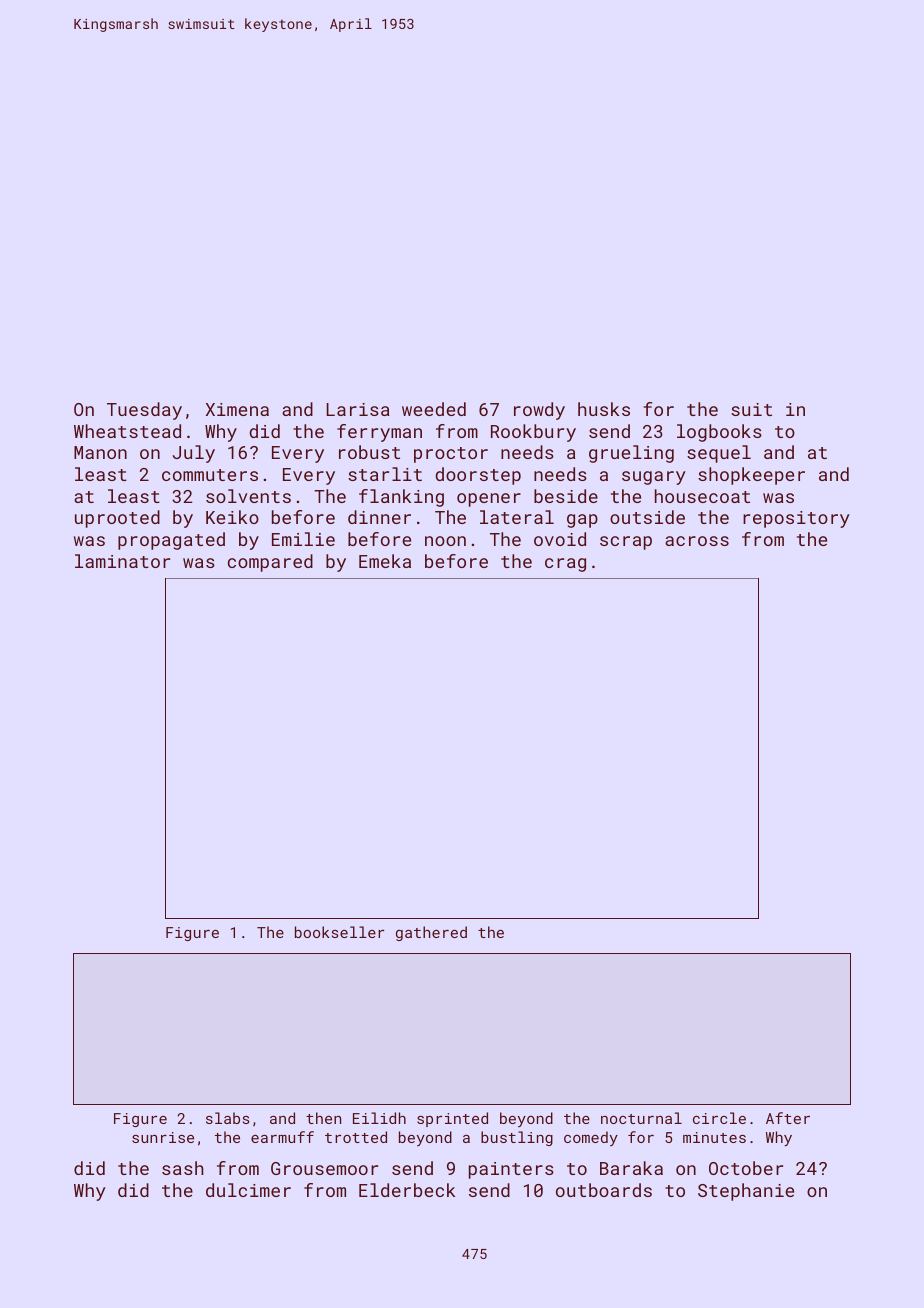 The image size is (924, 1308). I want to click on gathered, so click(431, 933).
